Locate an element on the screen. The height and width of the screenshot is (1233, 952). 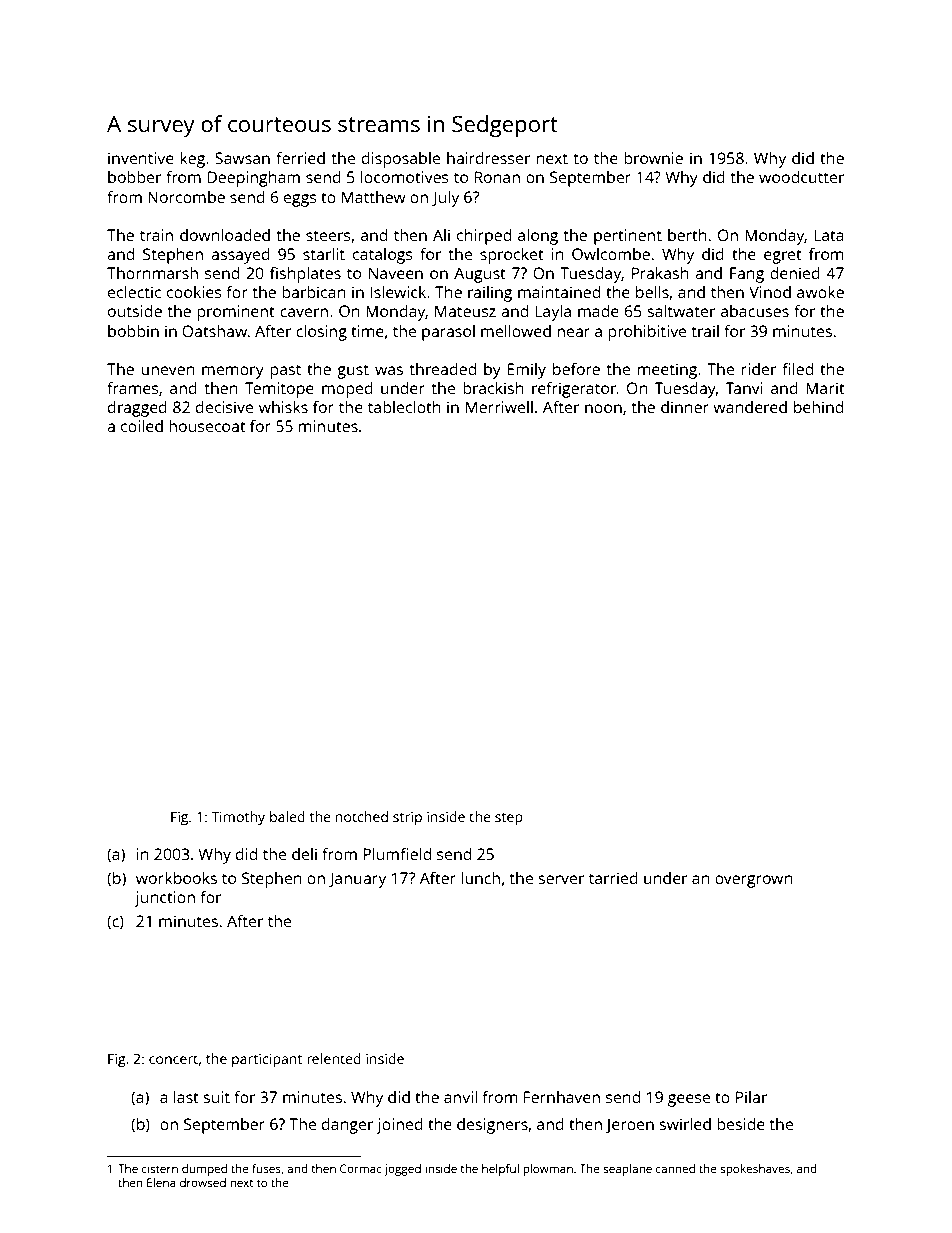
Merriwell is located at coordinates (499, 407).
